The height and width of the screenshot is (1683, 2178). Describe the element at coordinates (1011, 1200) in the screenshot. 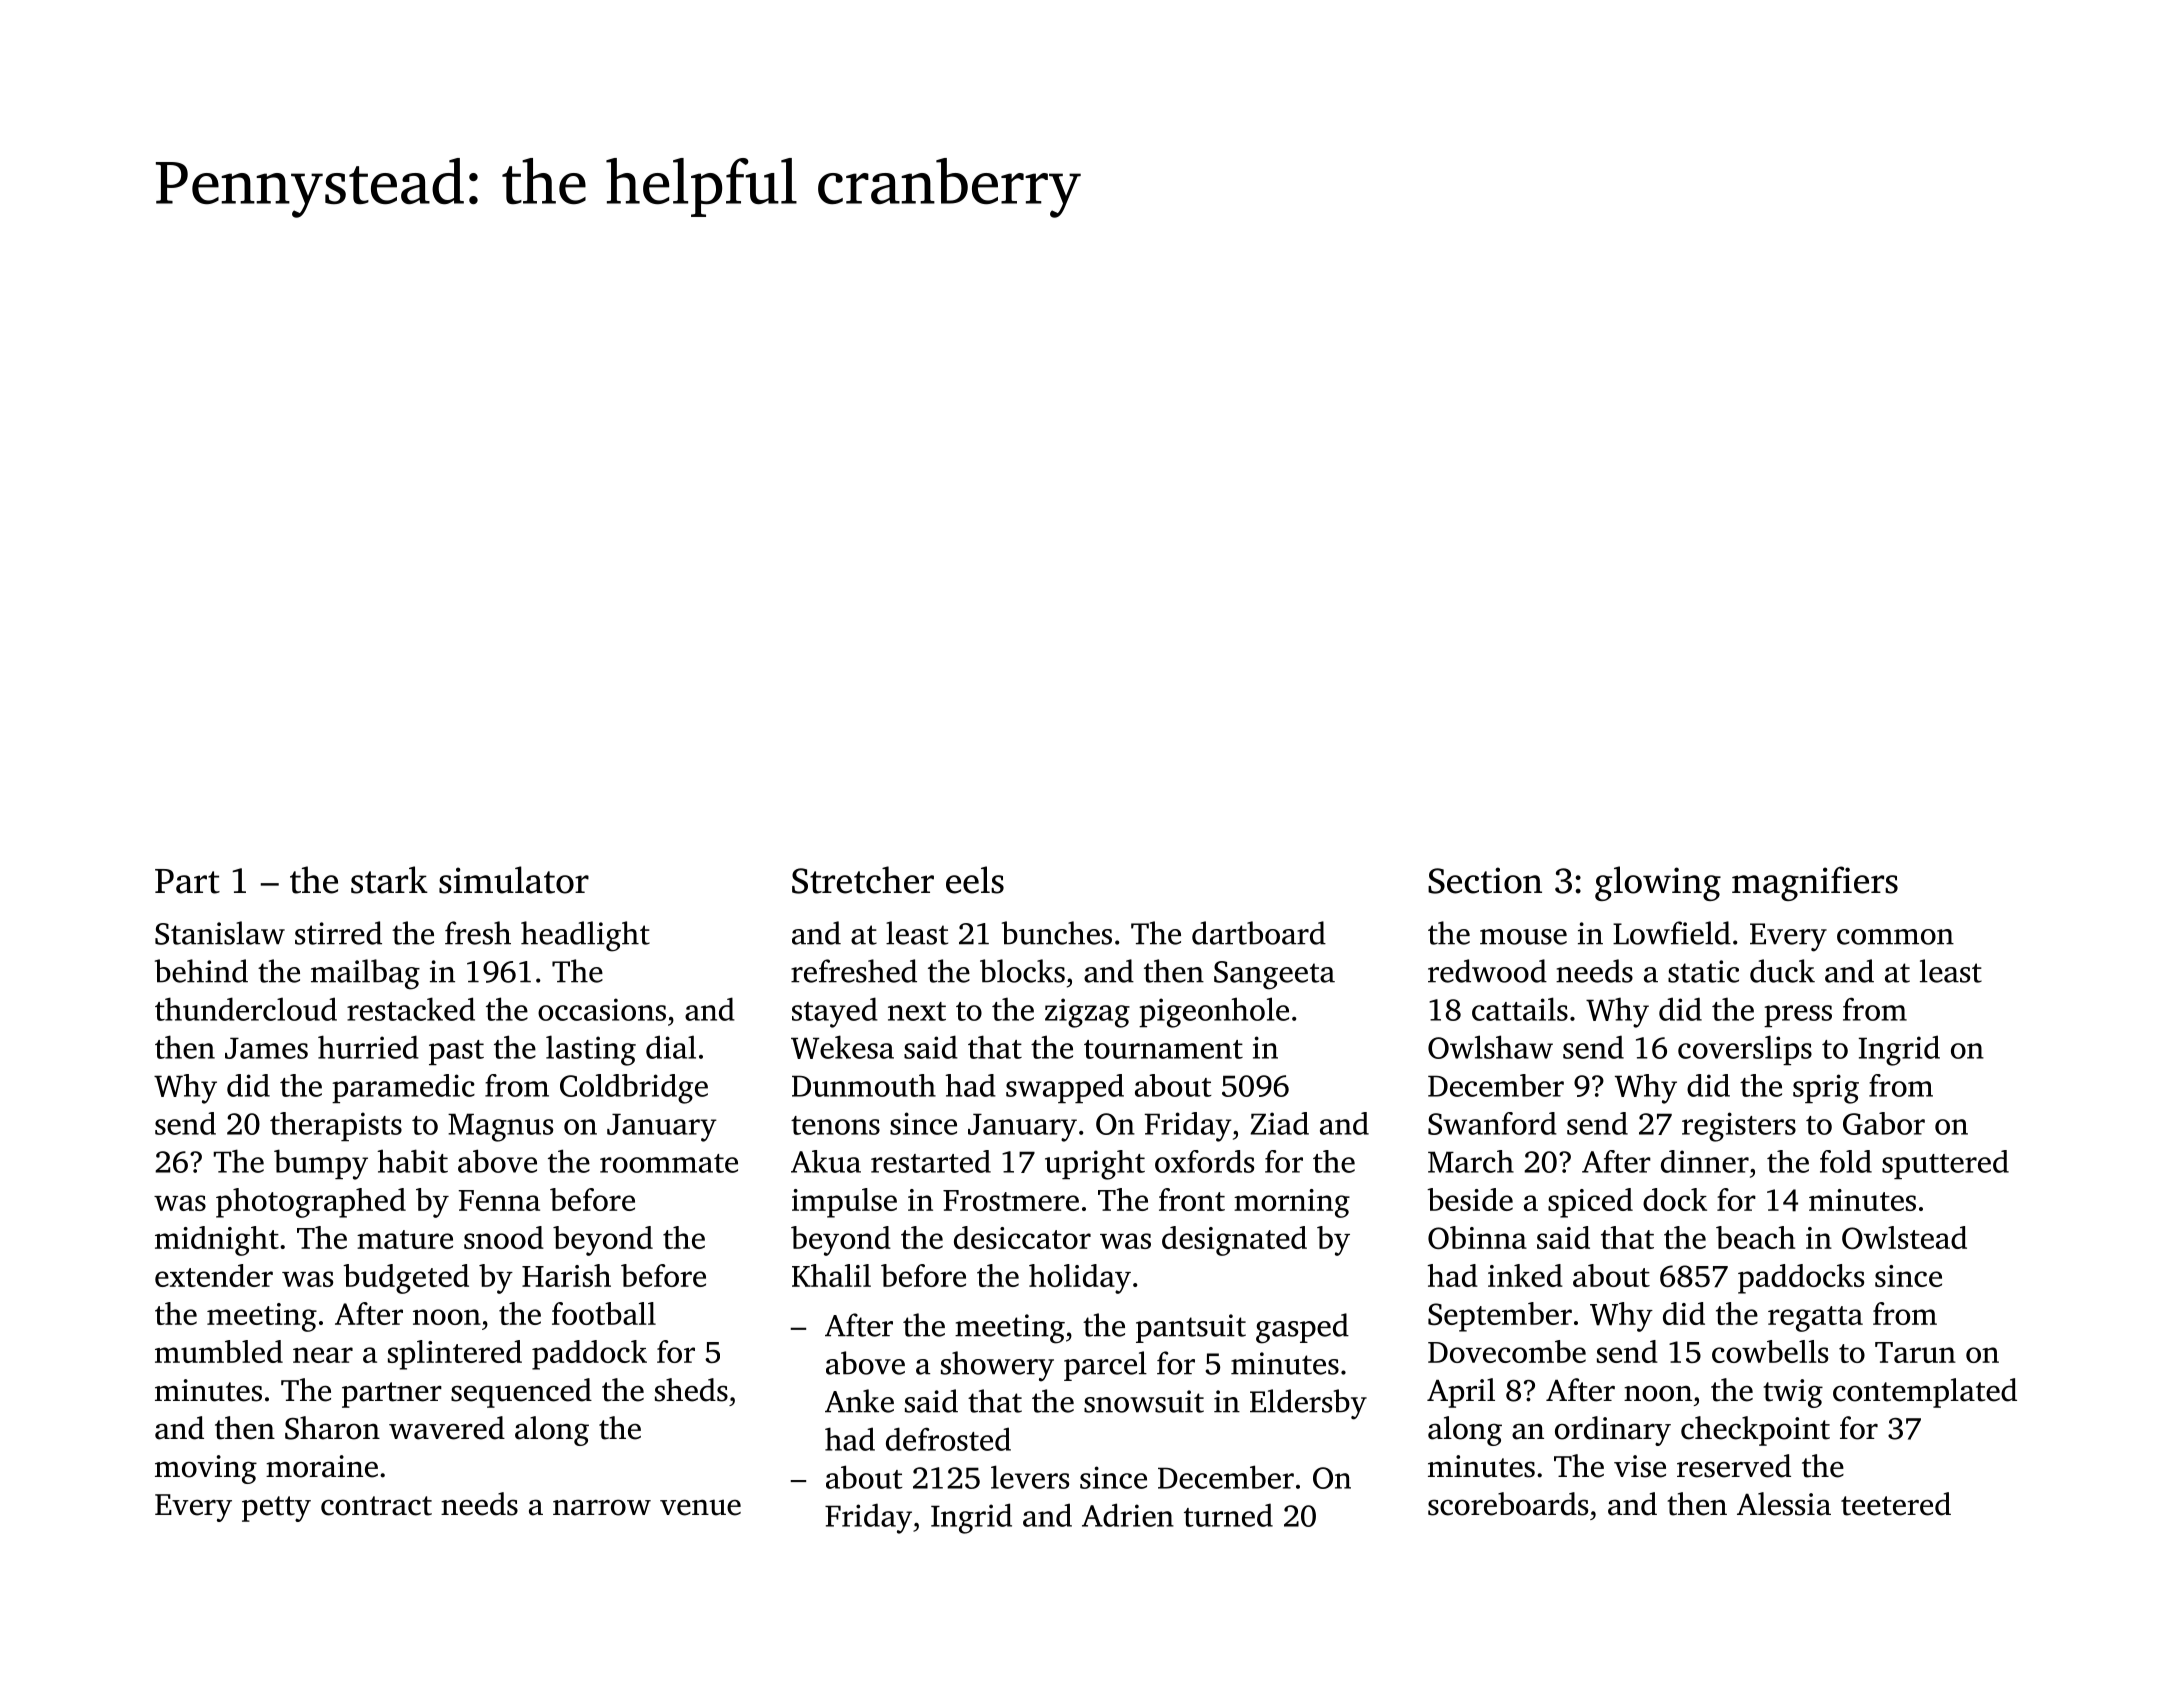

I see `Frostmere` at that location.
